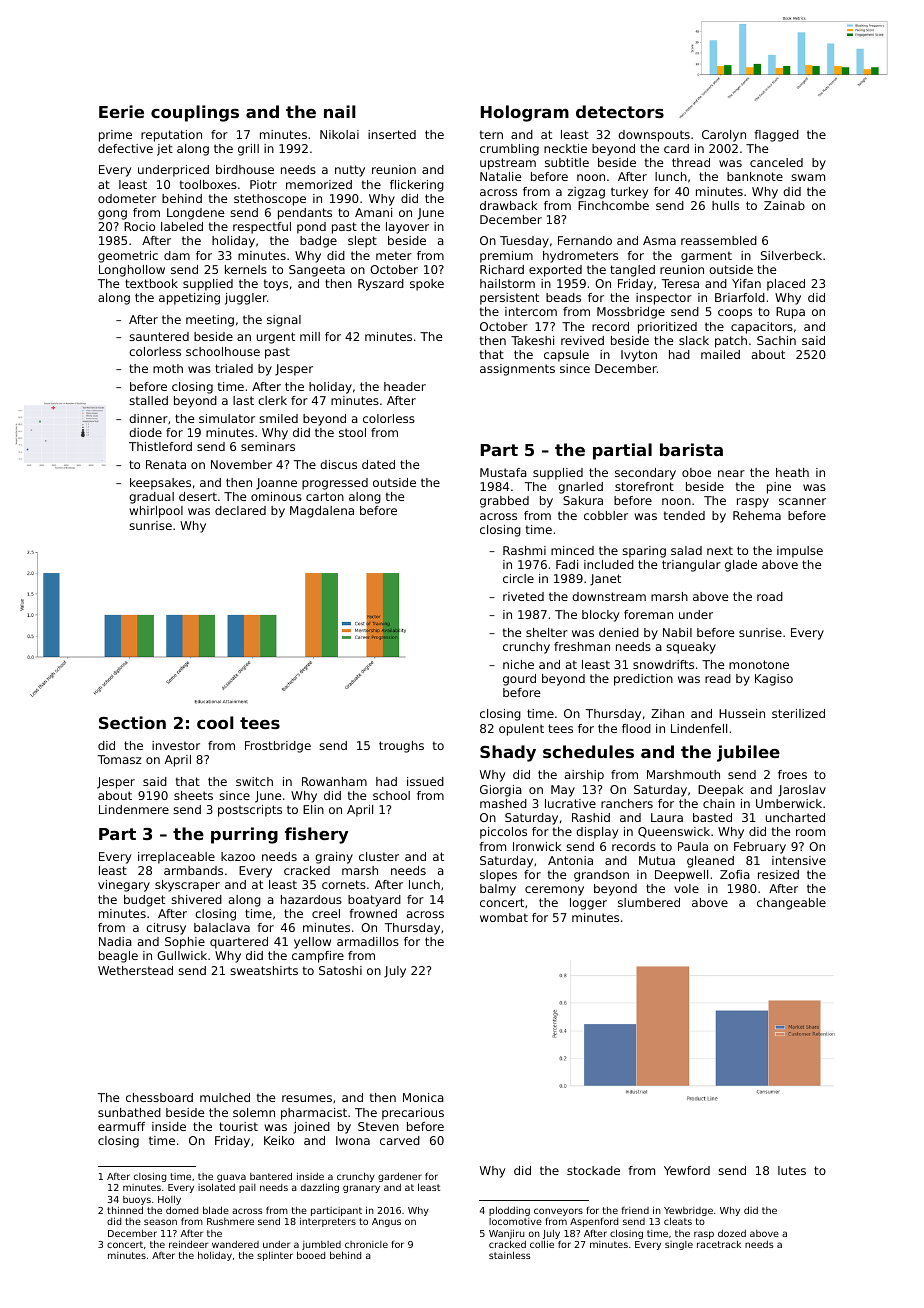  I want to click on collie, so click(542, 1244).
